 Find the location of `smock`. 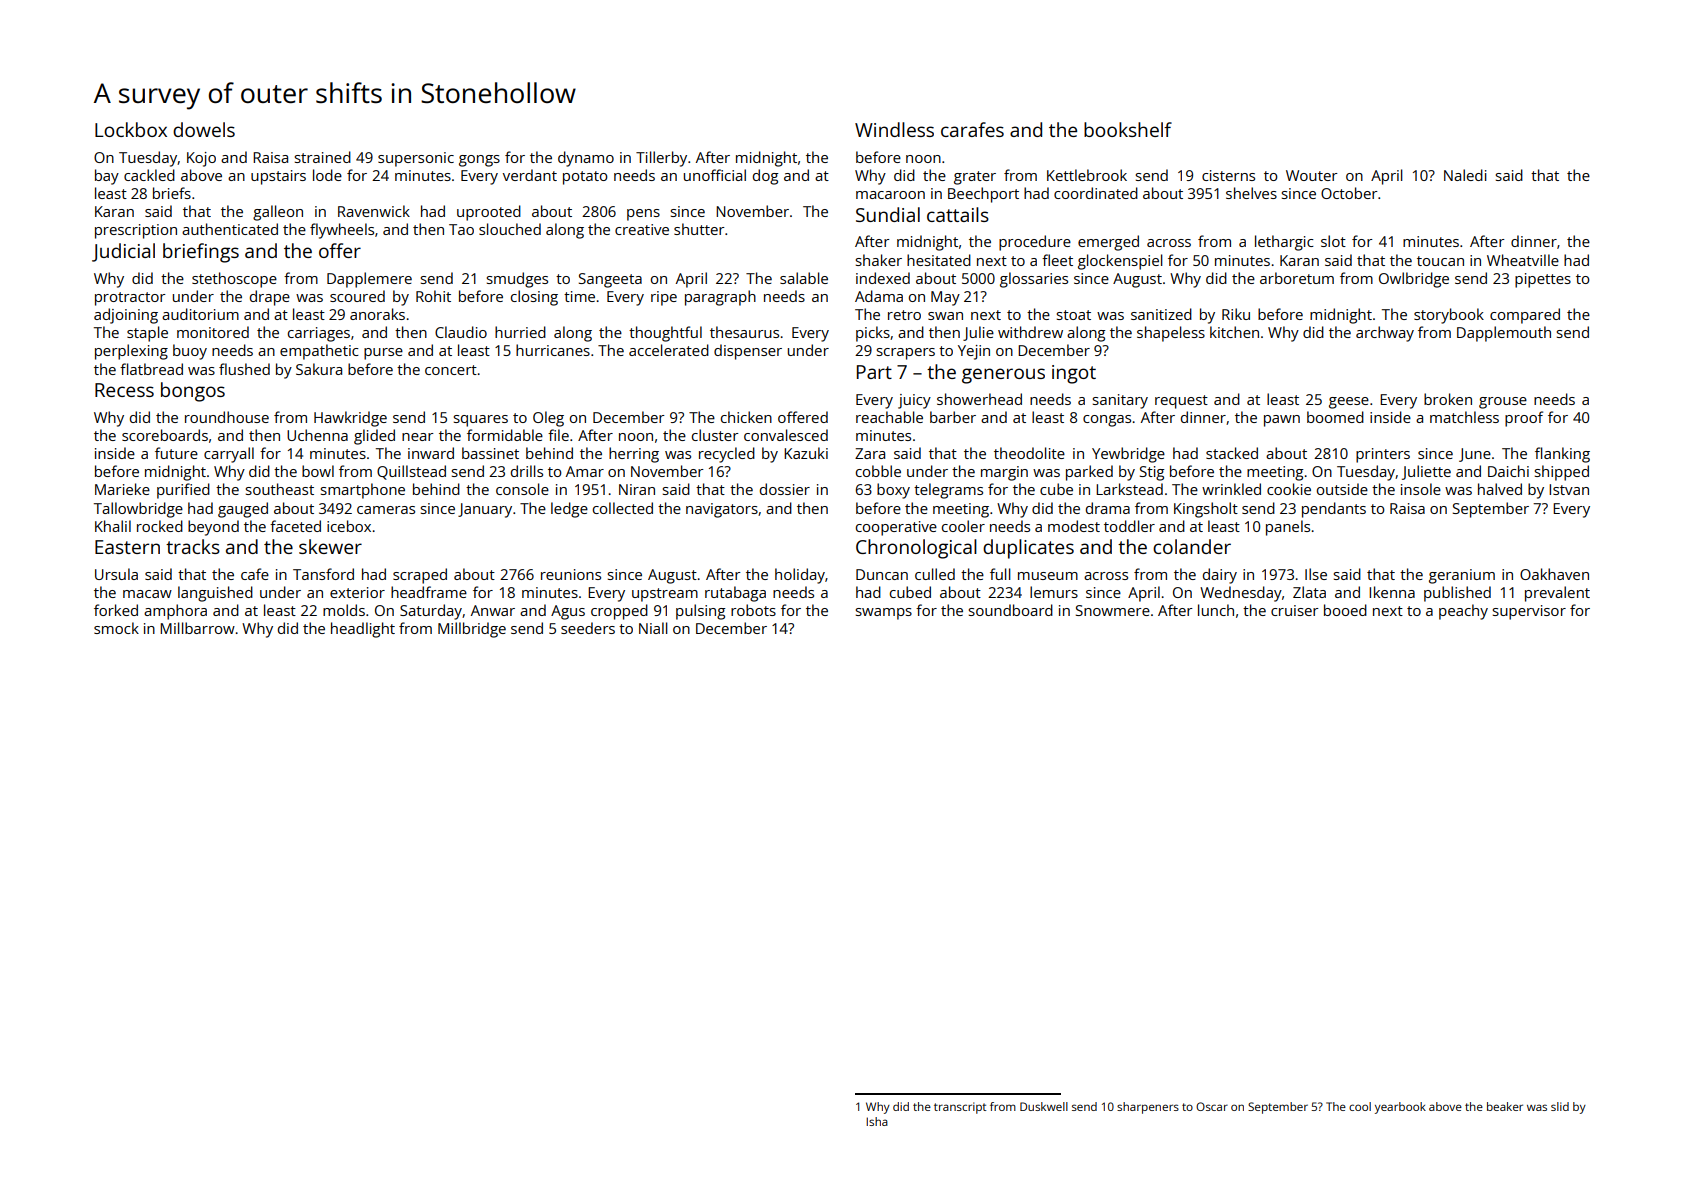

smock is located at coordinates (116, 628).
